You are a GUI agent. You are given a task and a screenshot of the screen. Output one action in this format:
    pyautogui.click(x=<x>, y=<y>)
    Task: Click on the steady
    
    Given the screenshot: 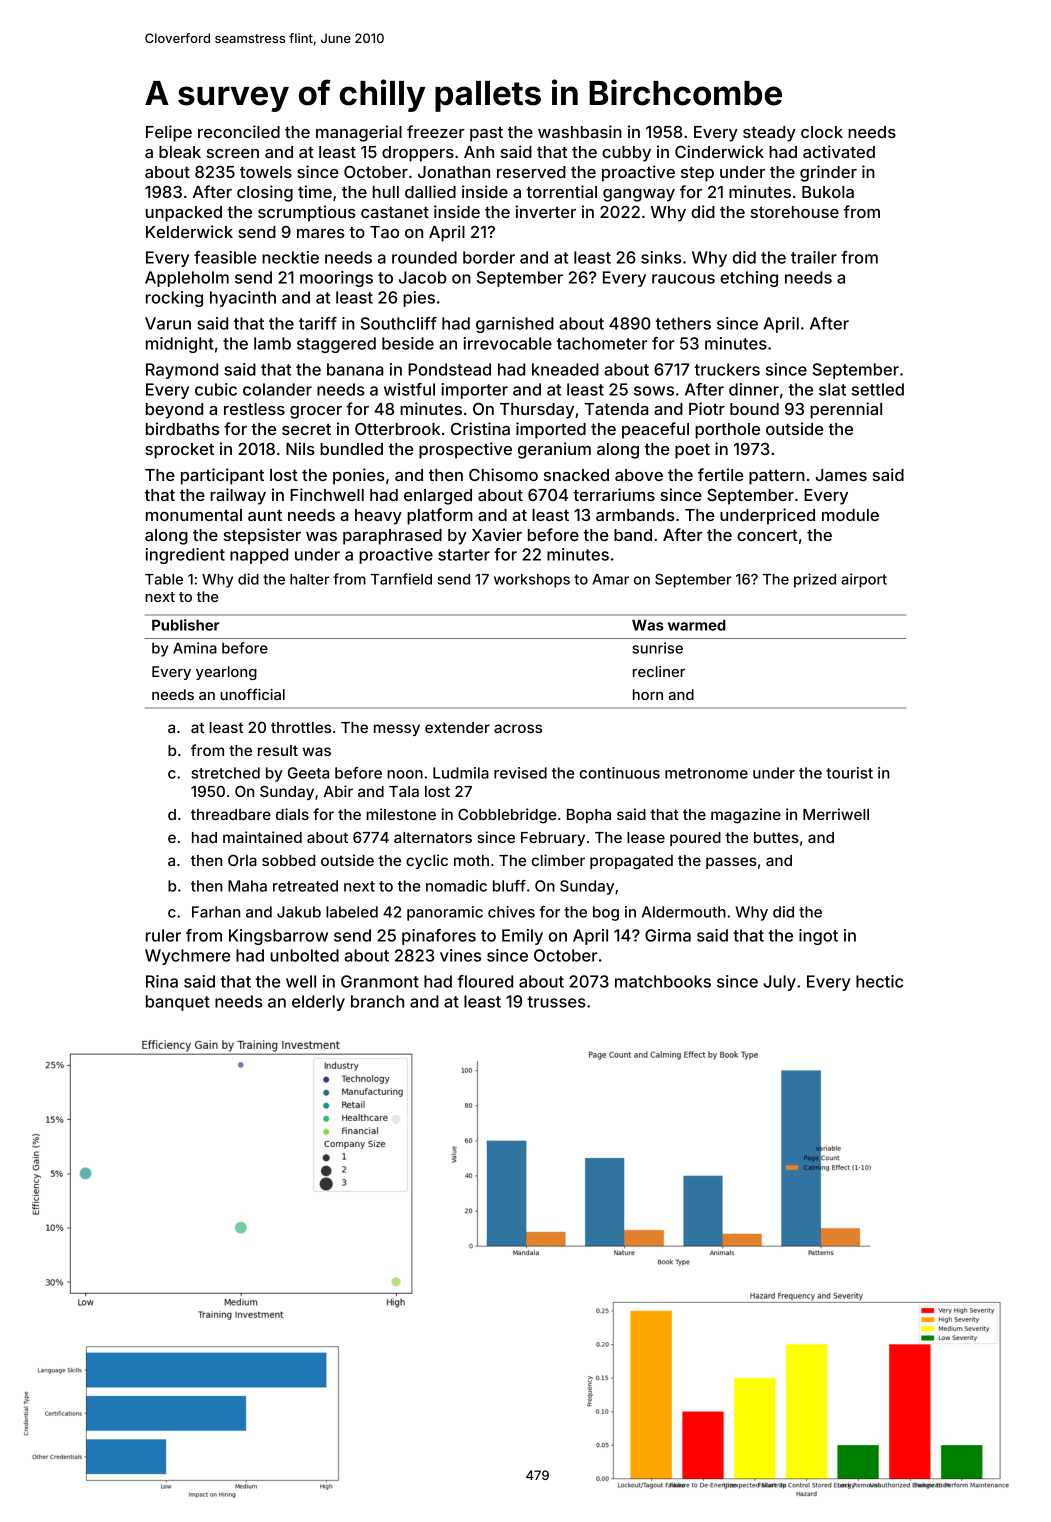 What is the action you would take?
    pyautogui.click(x=769, y=134)
